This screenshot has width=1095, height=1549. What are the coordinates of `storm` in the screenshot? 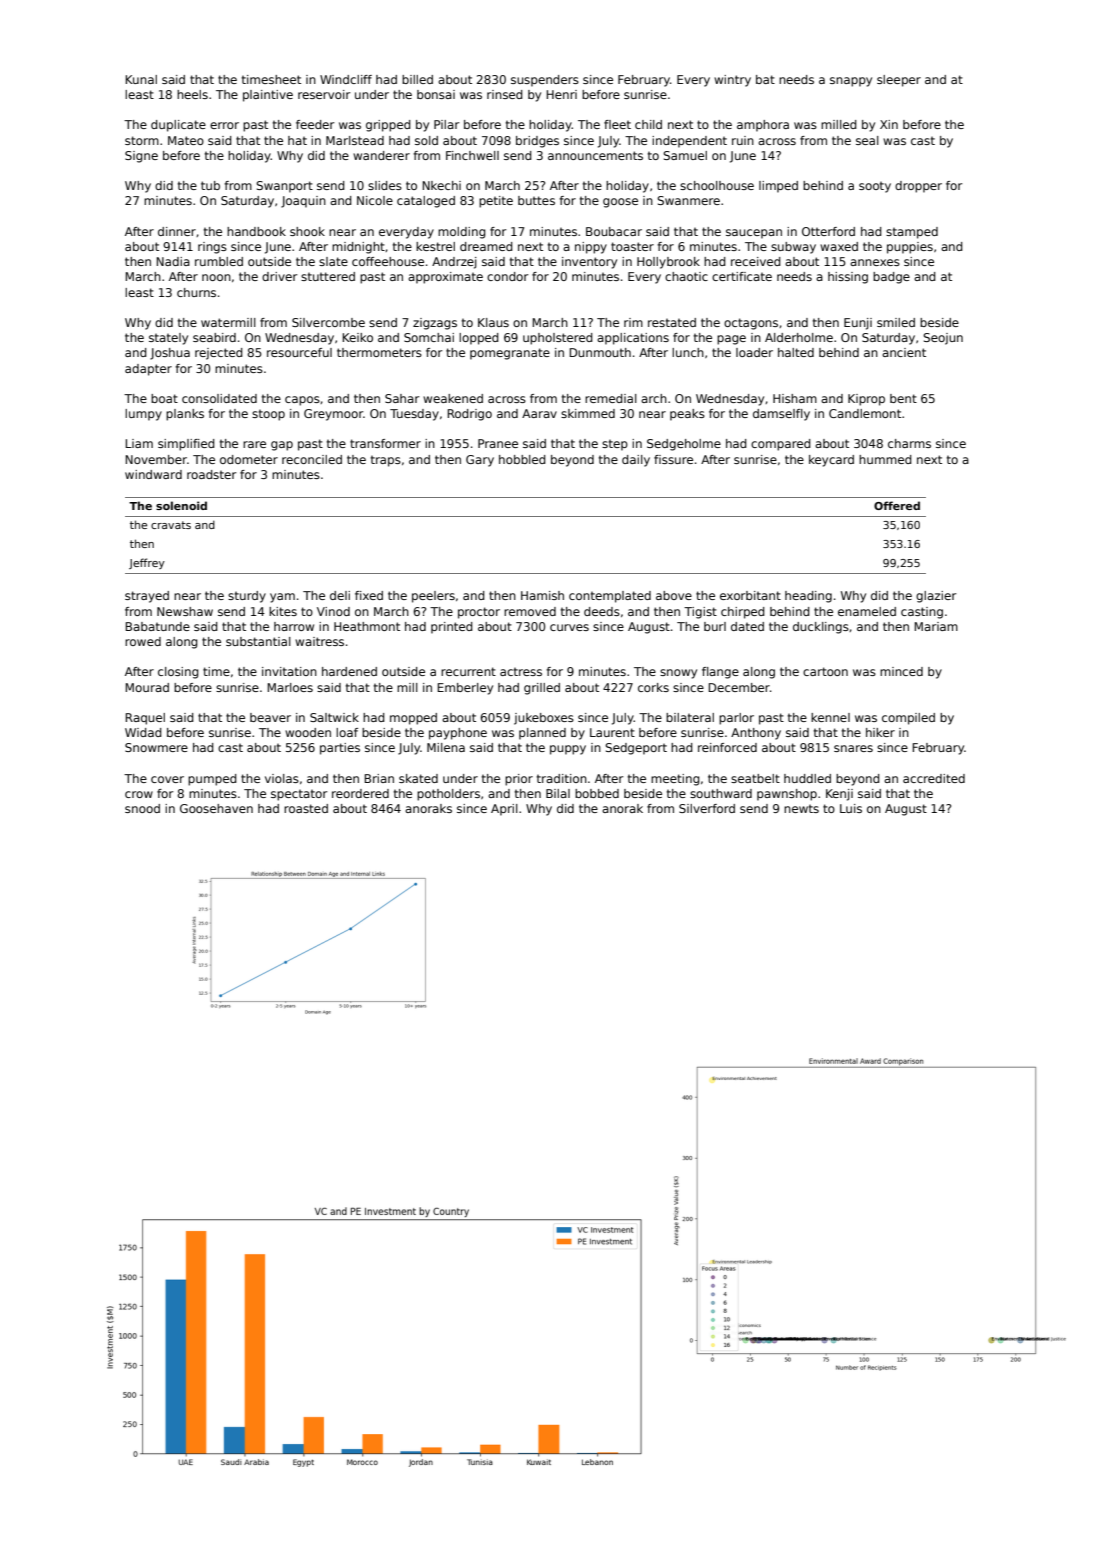 It's located at (142, 140).
